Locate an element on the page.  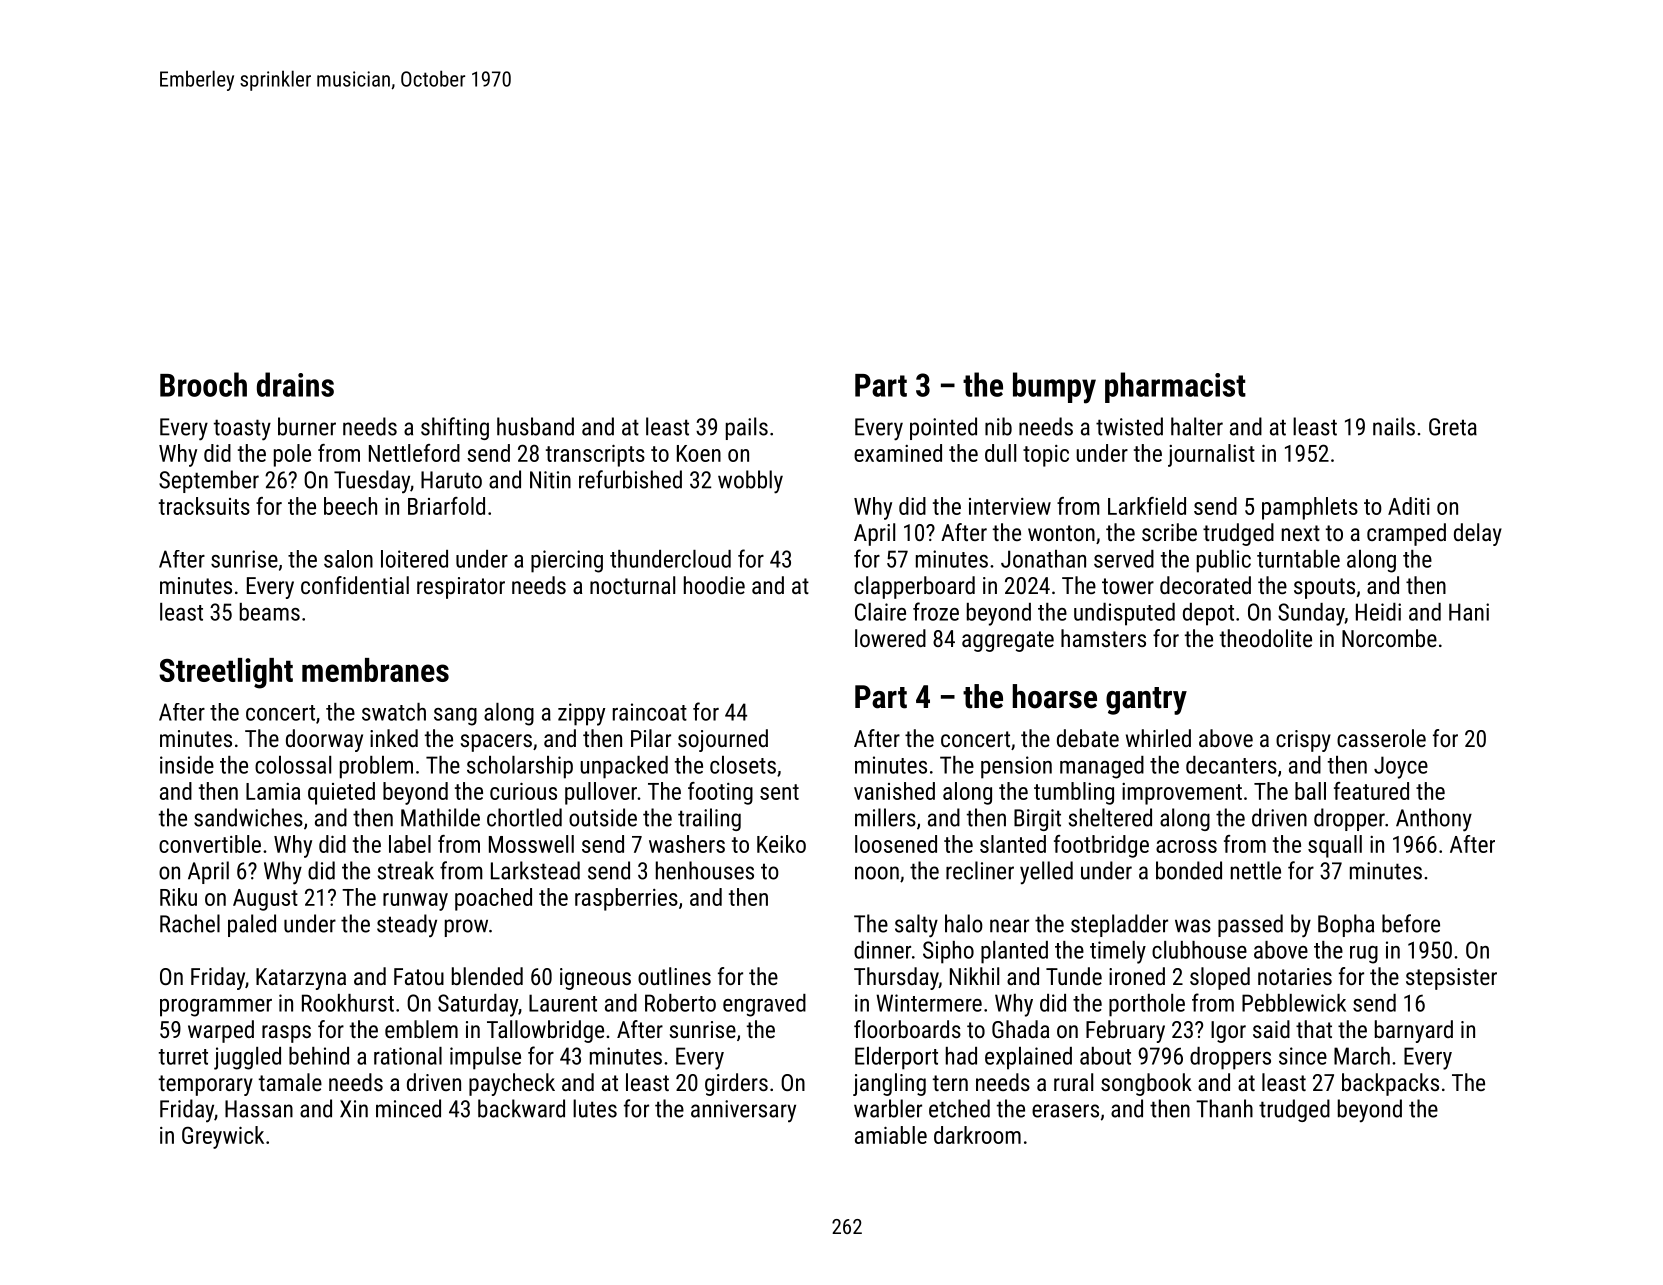
floorboards is located at coordinates (907, 1029).
